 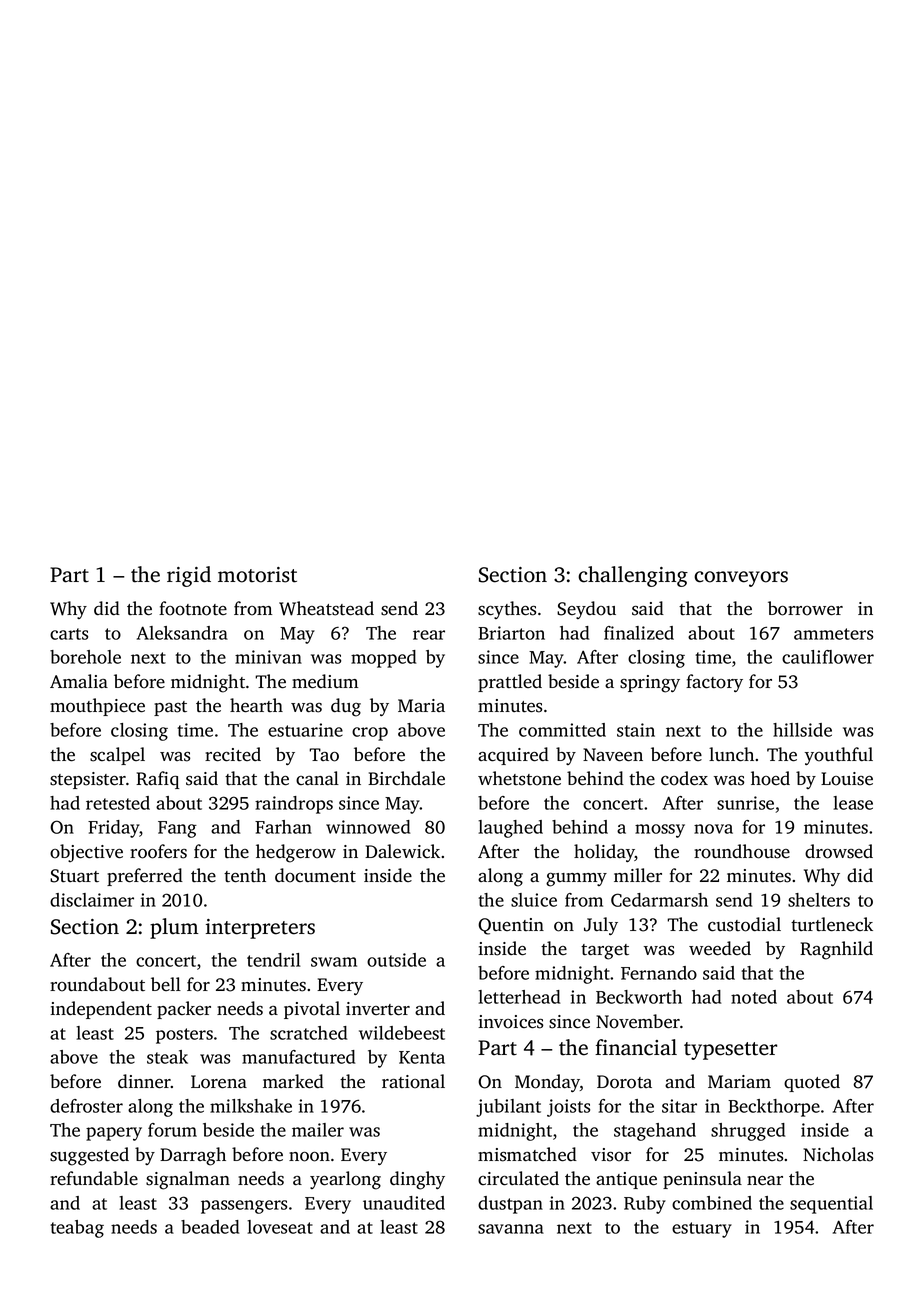 I want to click on savanna, so click(x=511, y=1229).
